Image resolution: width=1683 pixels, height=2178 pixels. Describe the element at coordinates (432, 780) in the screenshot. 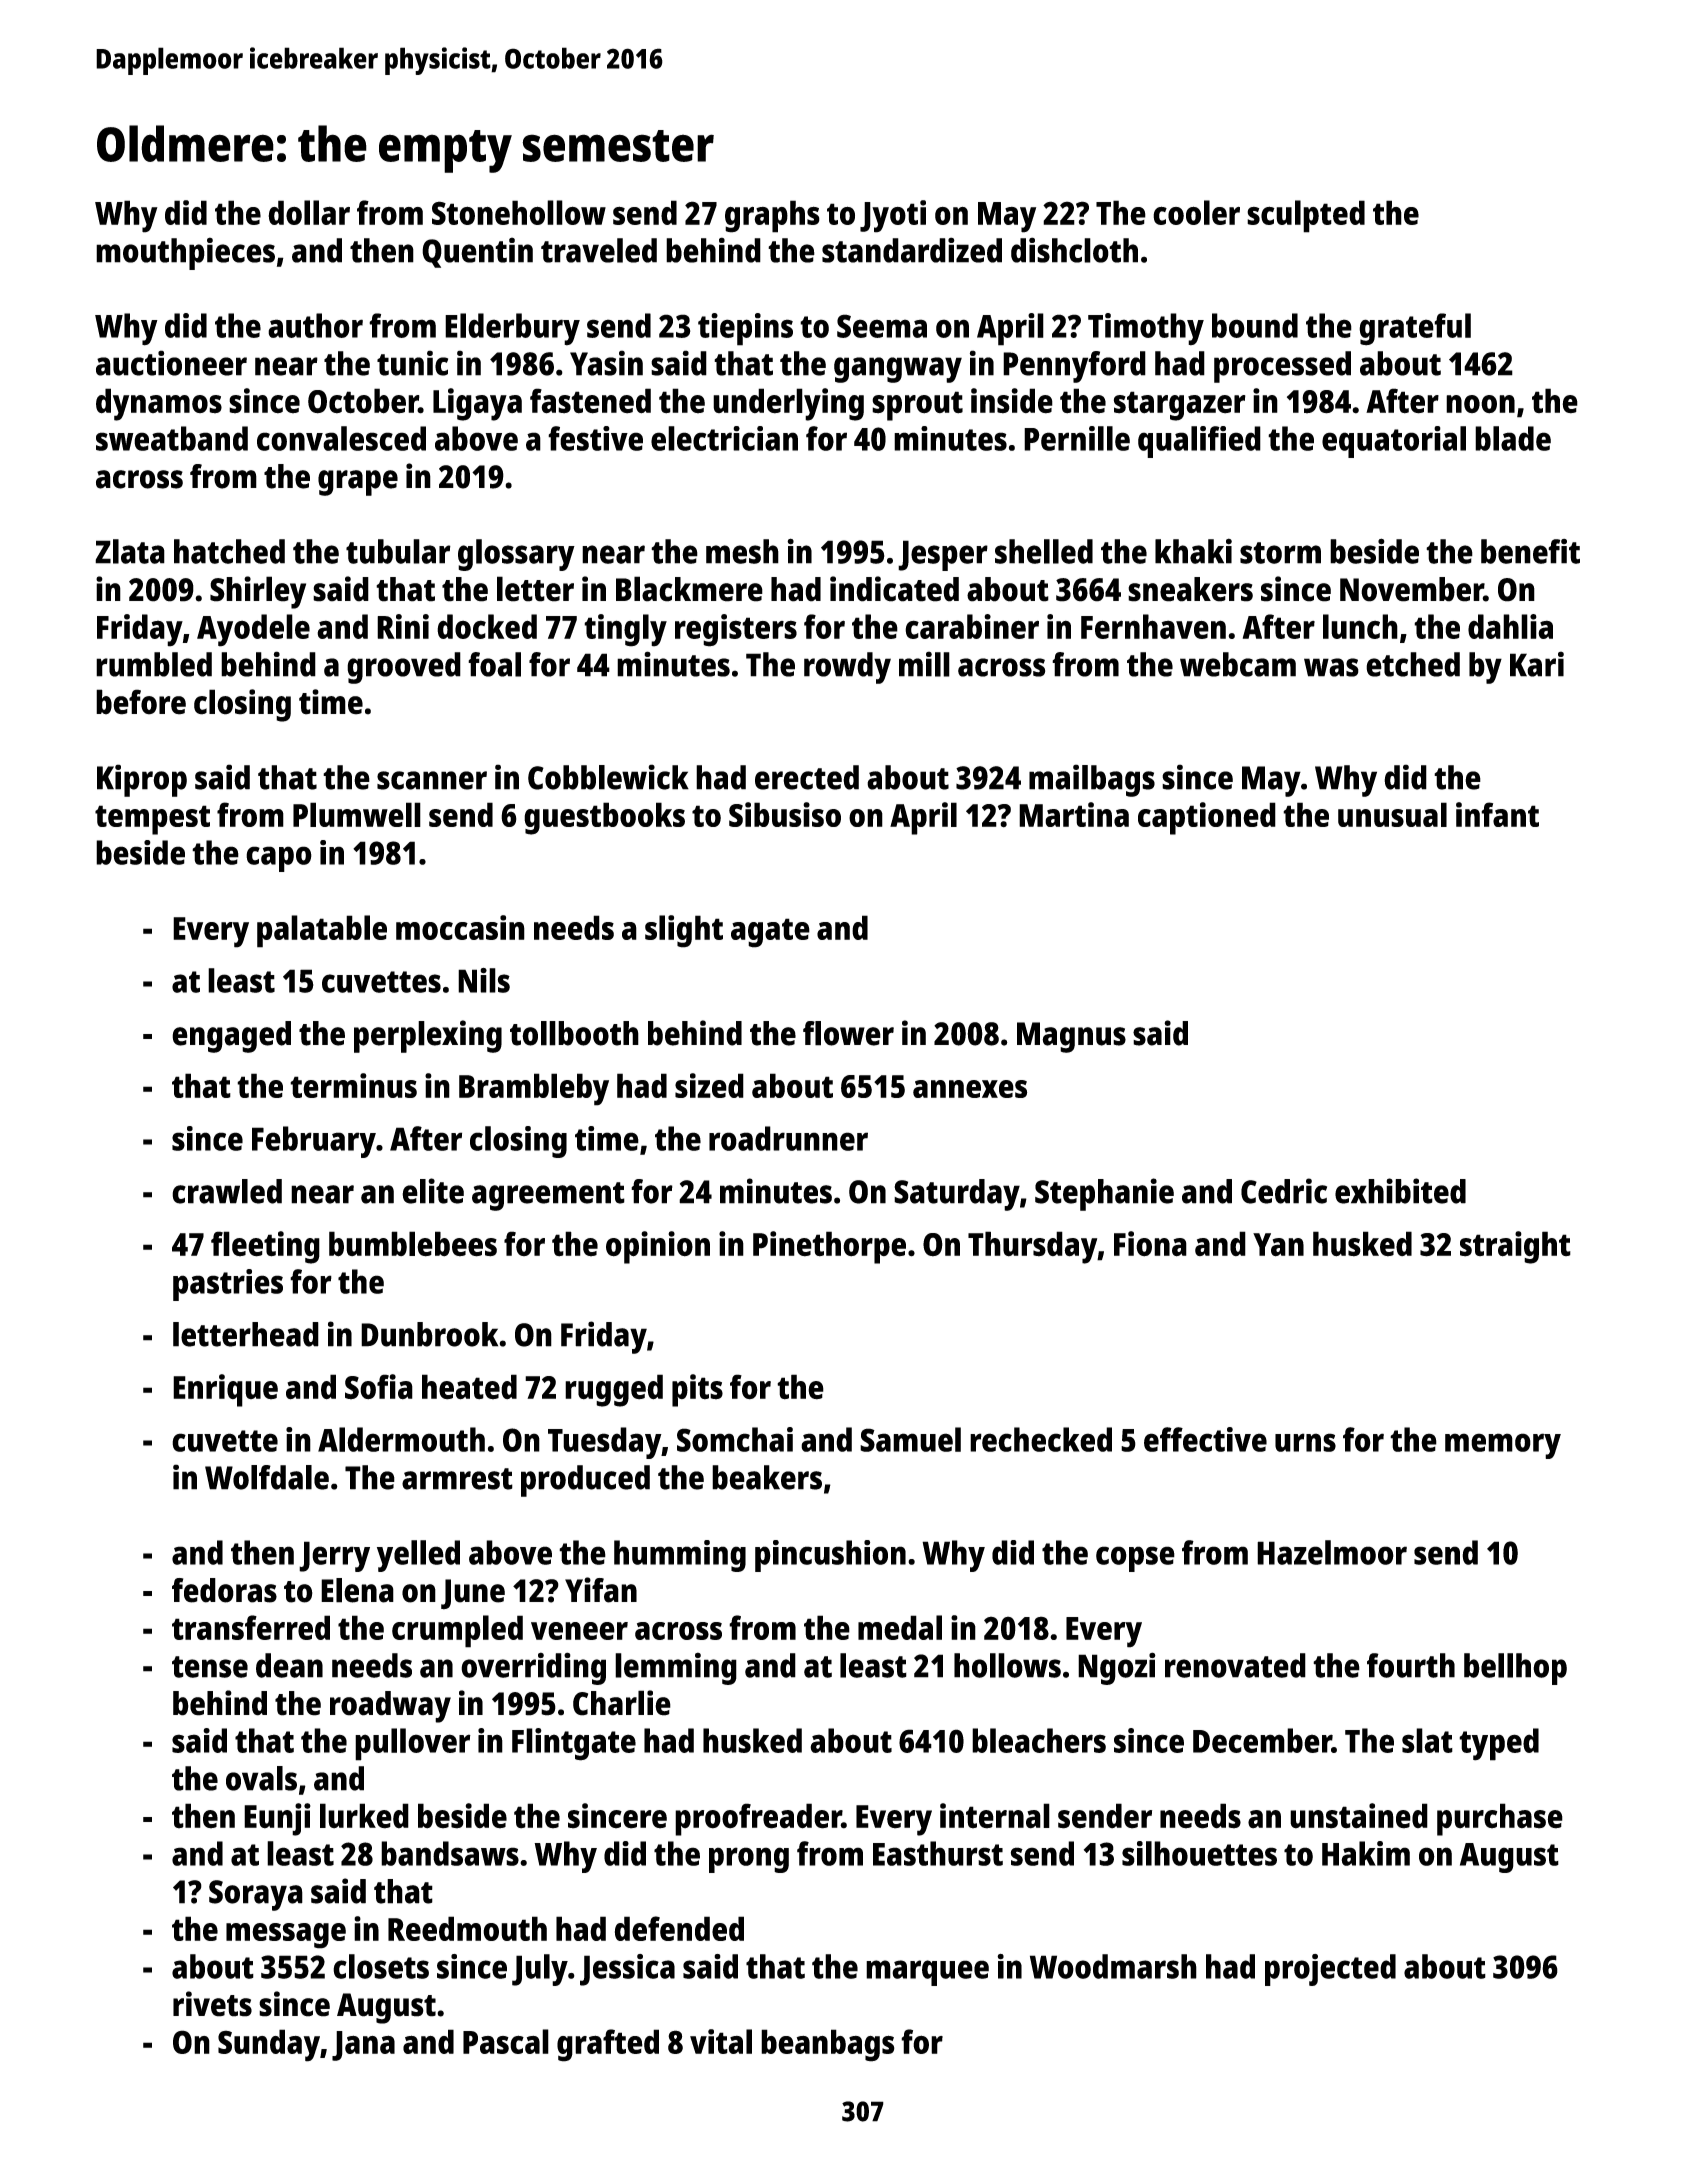

I see `scanner` at that location.
